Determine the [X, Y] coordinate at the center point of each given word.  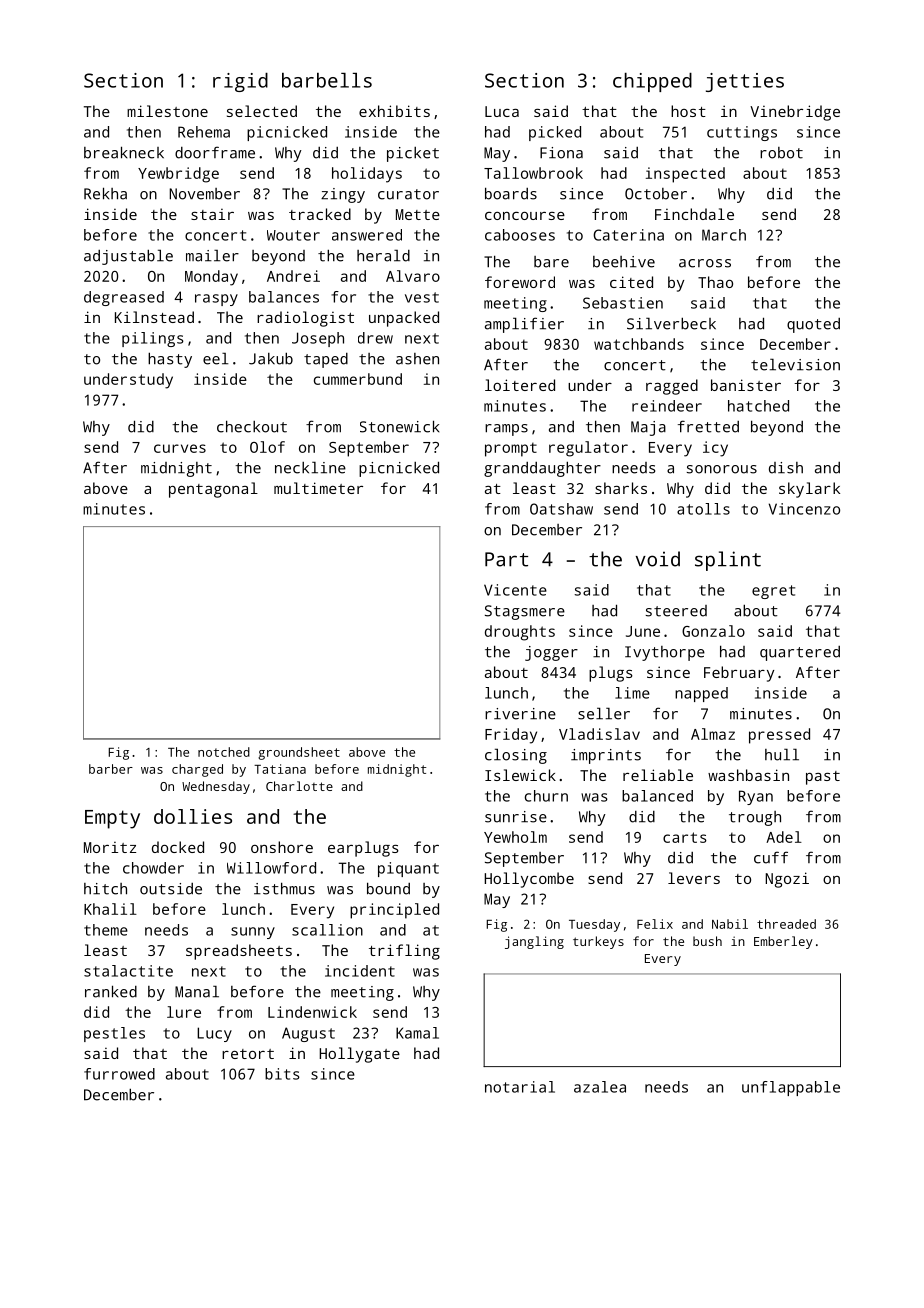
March [724, 235]
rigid [240, 82]
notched [224, 752]
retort [248, 1054]
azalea [600, 1087]
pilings [153, 339]
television [795, 364]
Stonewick [399, 426]
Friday [511, 736]
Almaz [713, 734]
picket [413, 154]
